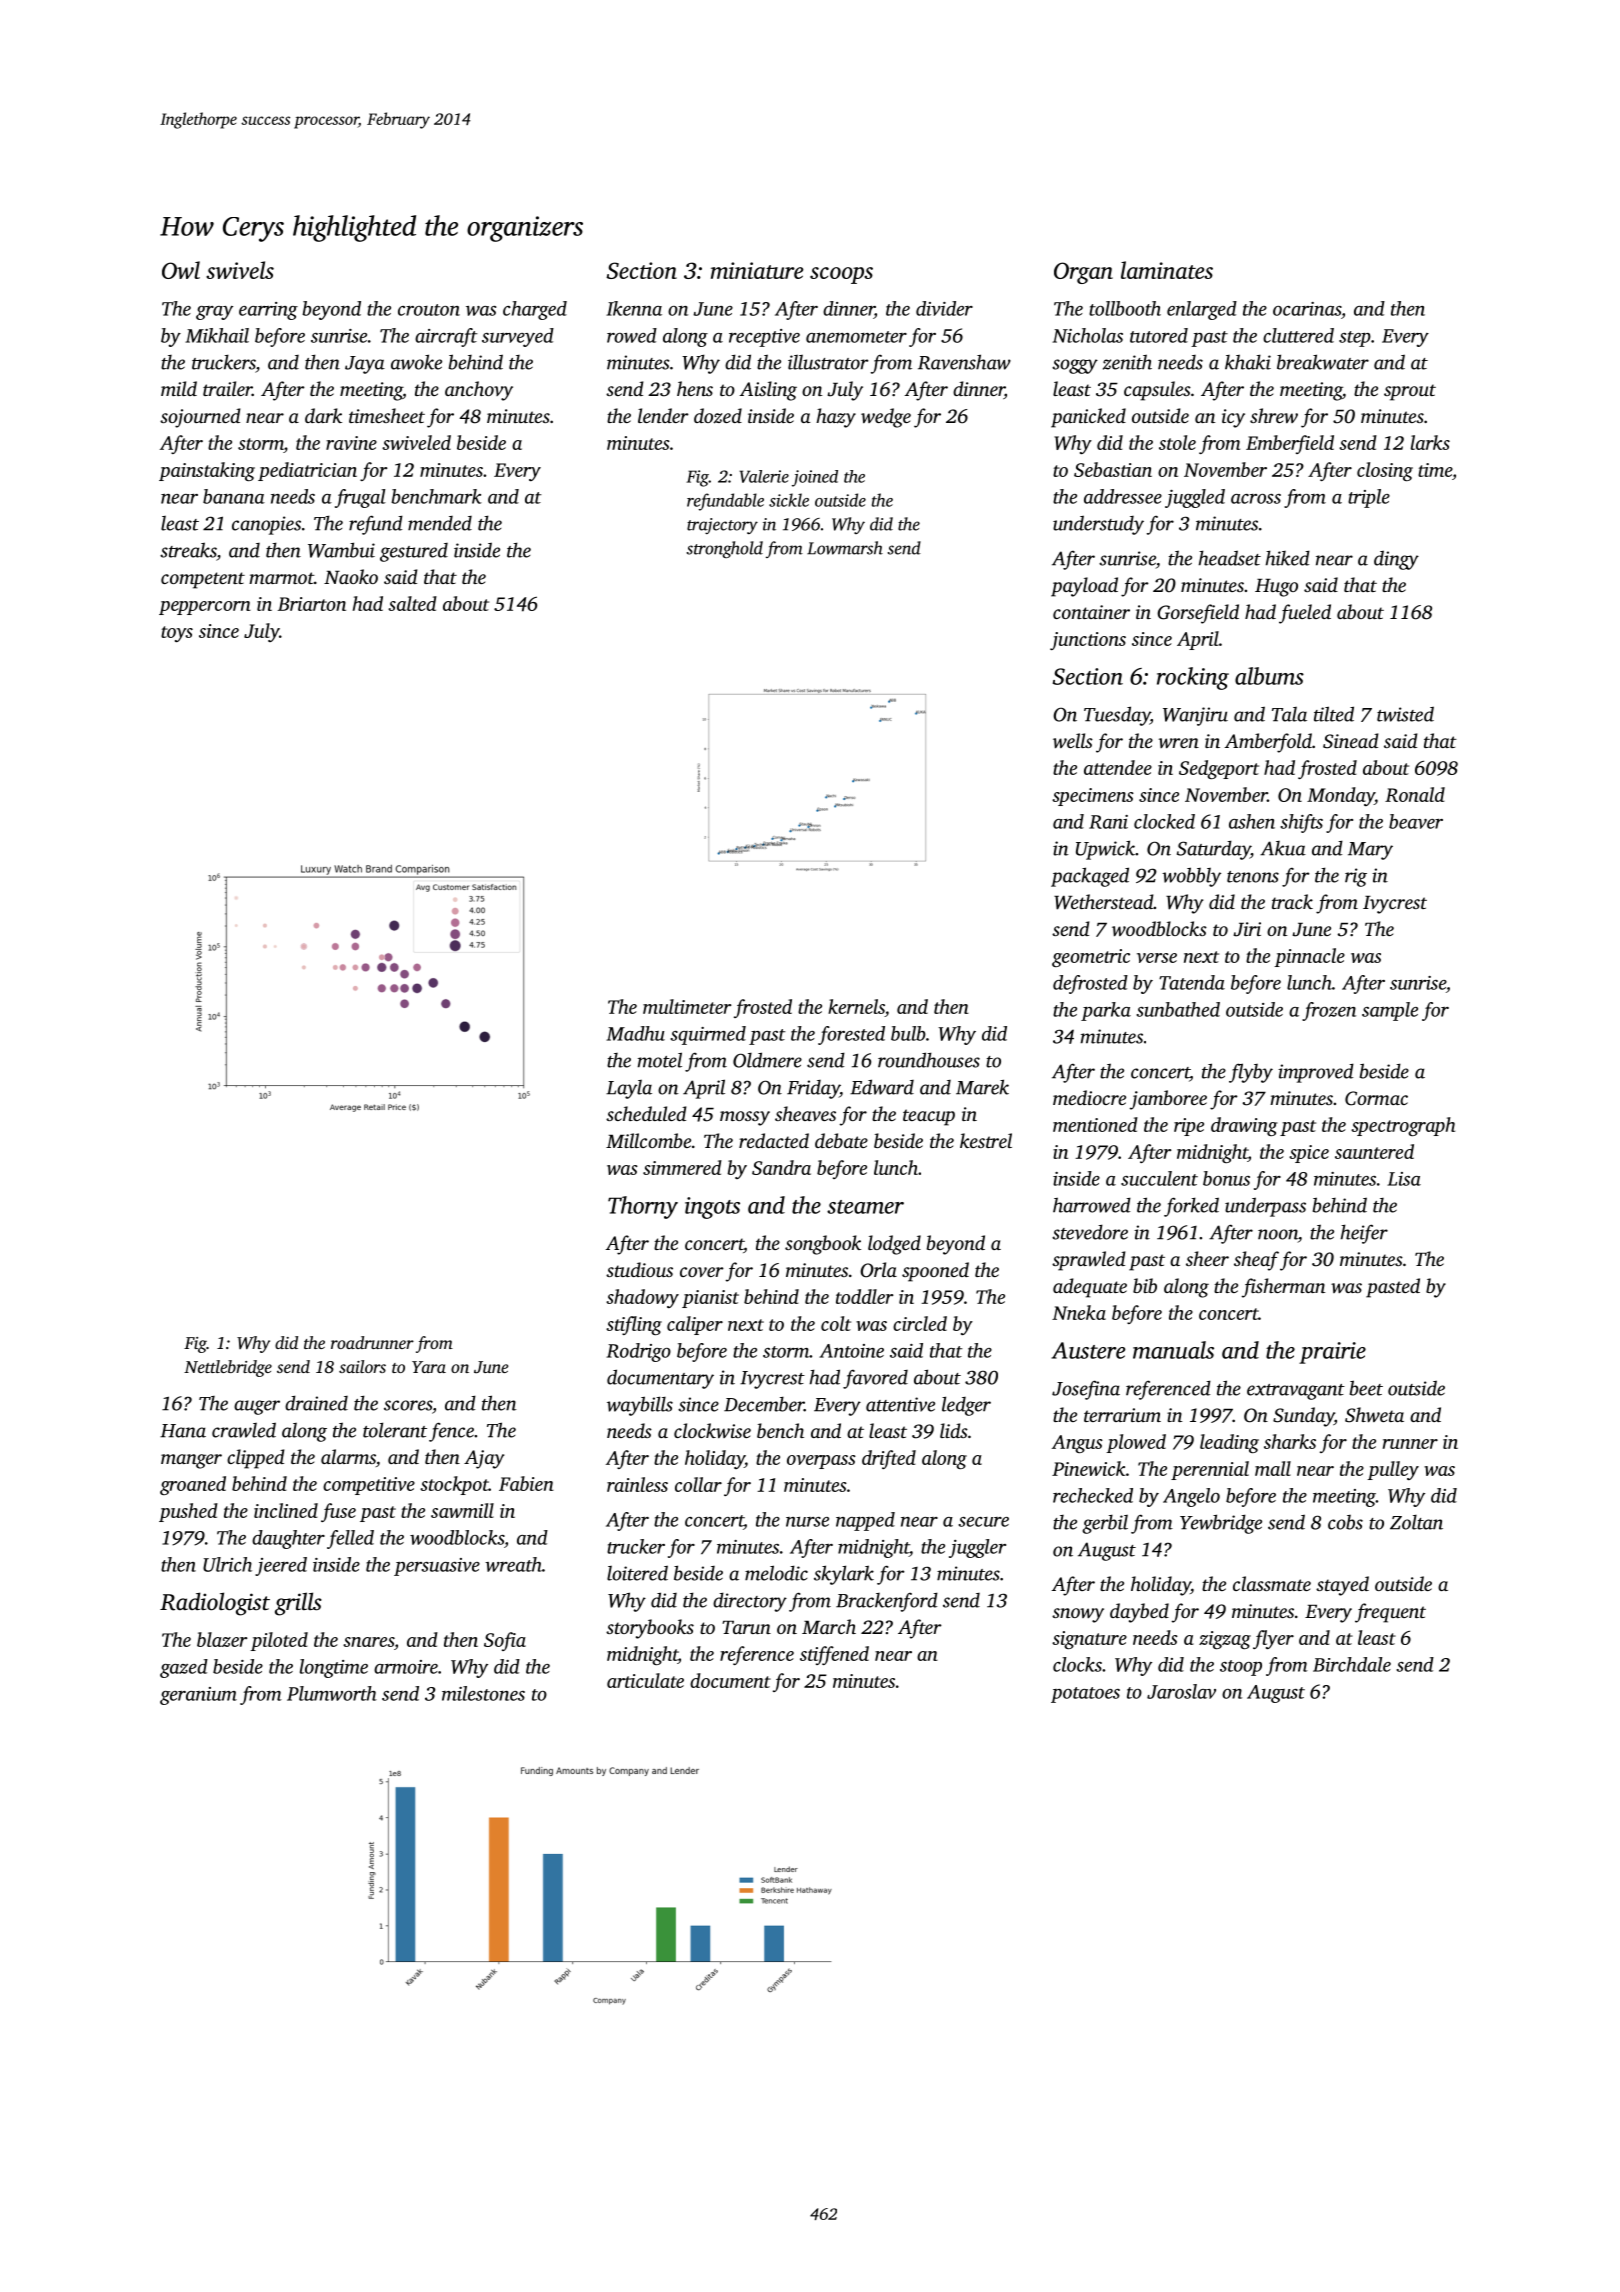 This image has width=1620, height=2292. What do you see at coordinates (944, 308) in the image?
I see `divider` at bounding box center [944, 308].
